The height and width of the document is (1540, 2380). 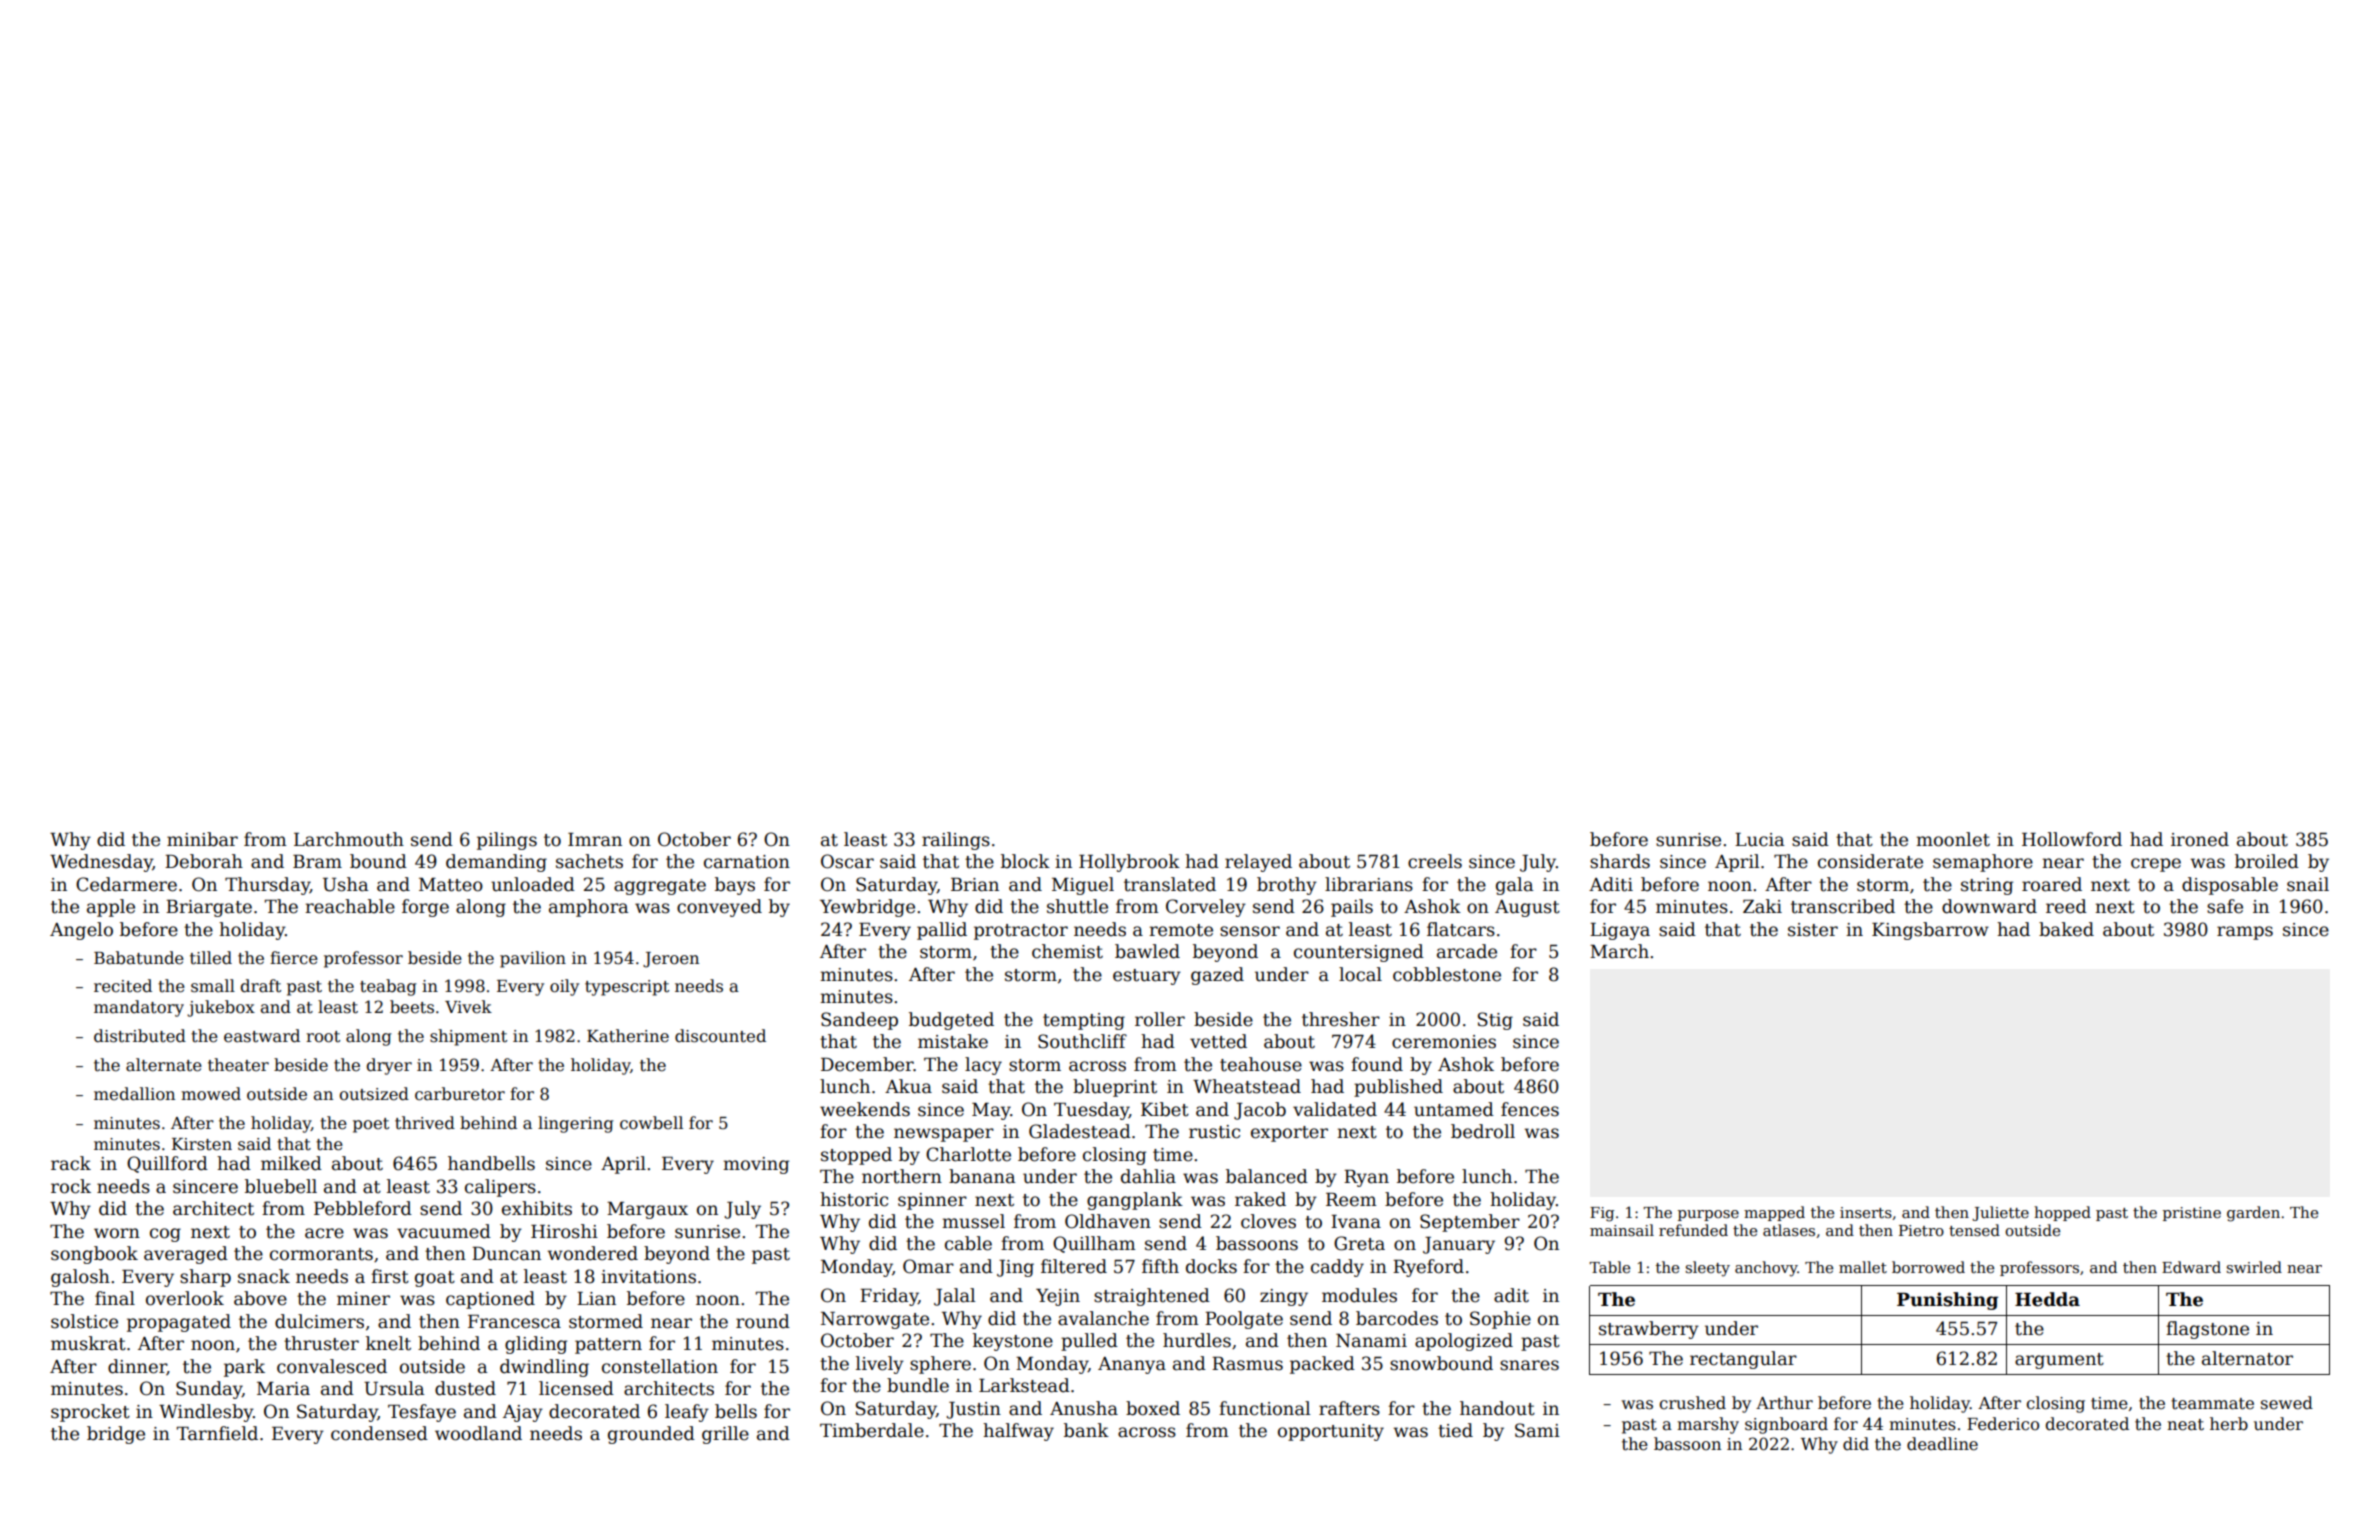 What do you see at coordinates (1218, 1041) in the document?
I see `vetted` at bounding box center [1218, 1041].
